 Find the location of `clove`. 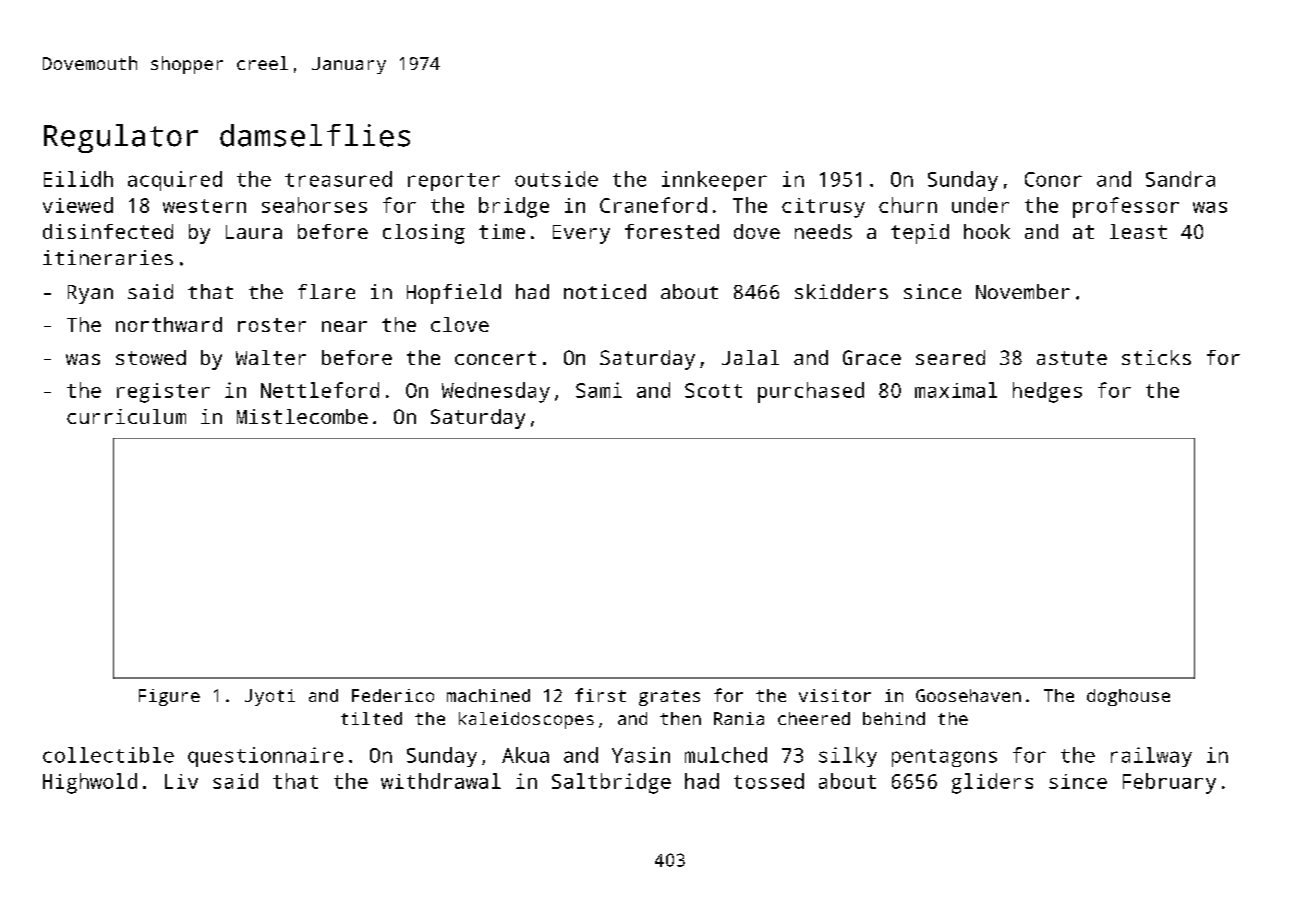

clove is located at coordinates (460, 324).
